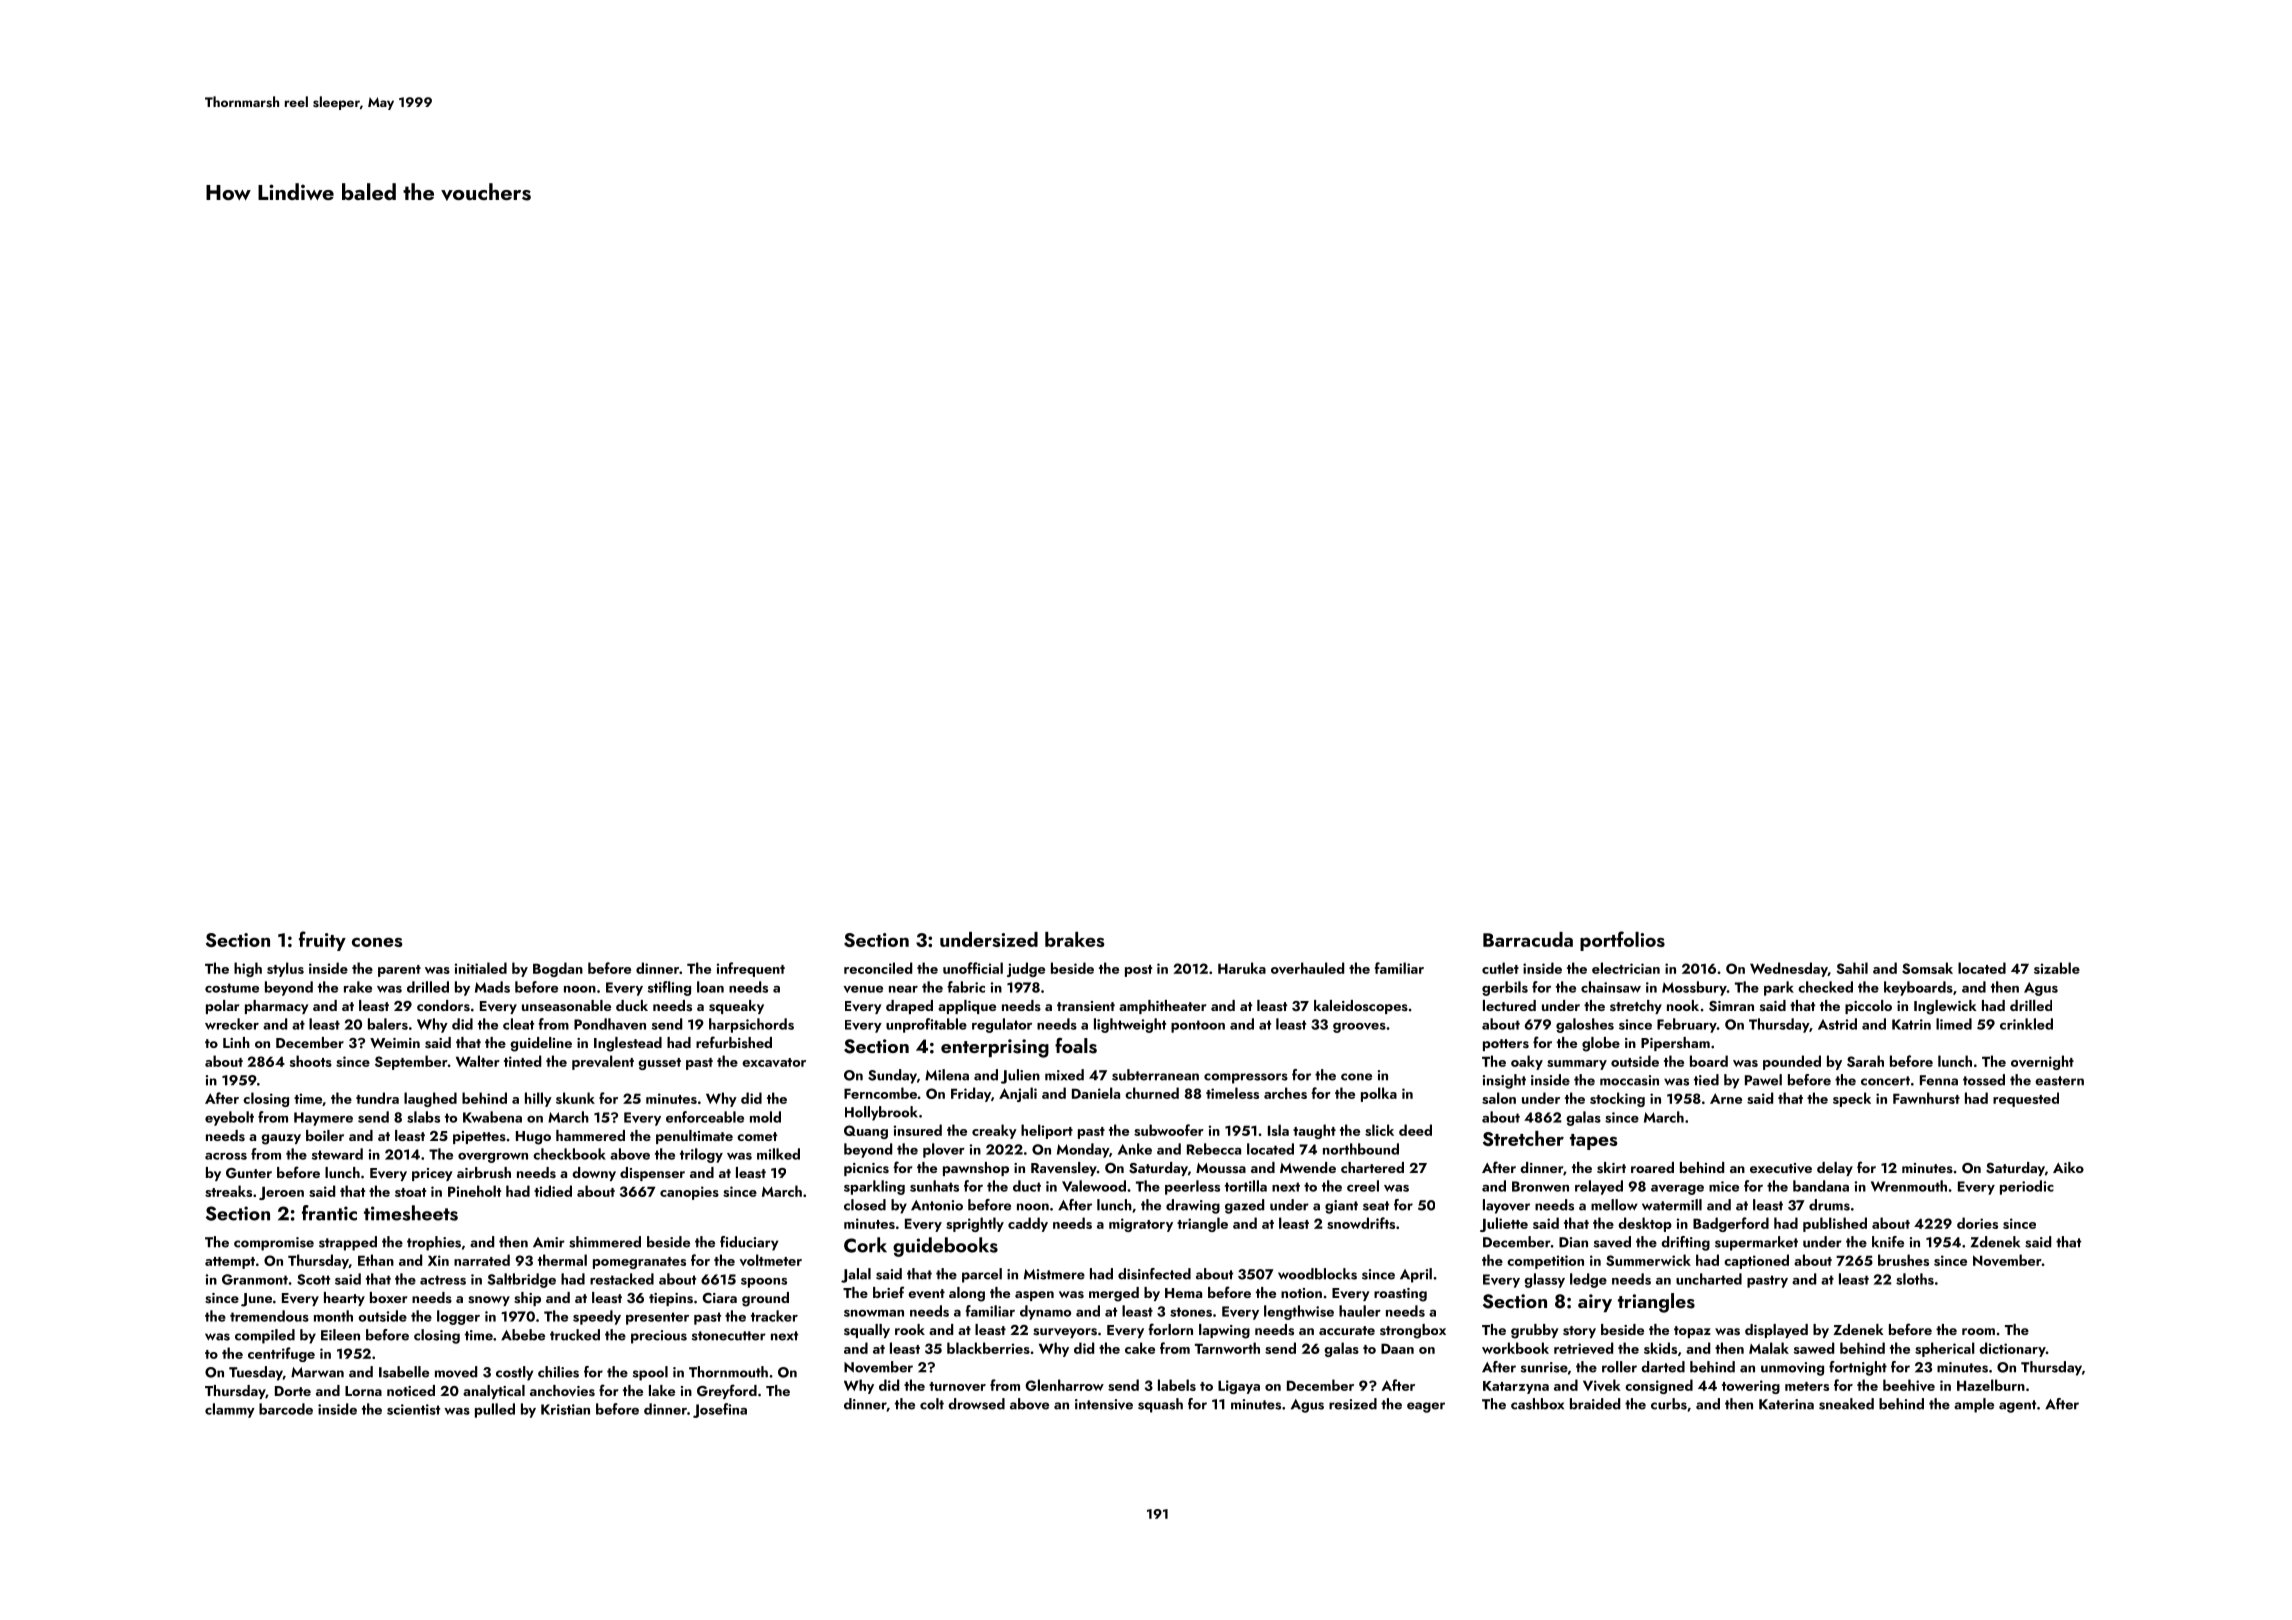 The height and width of the screenshot is (1620, 2292). I want to click on hammered, so click(590, 1135).
